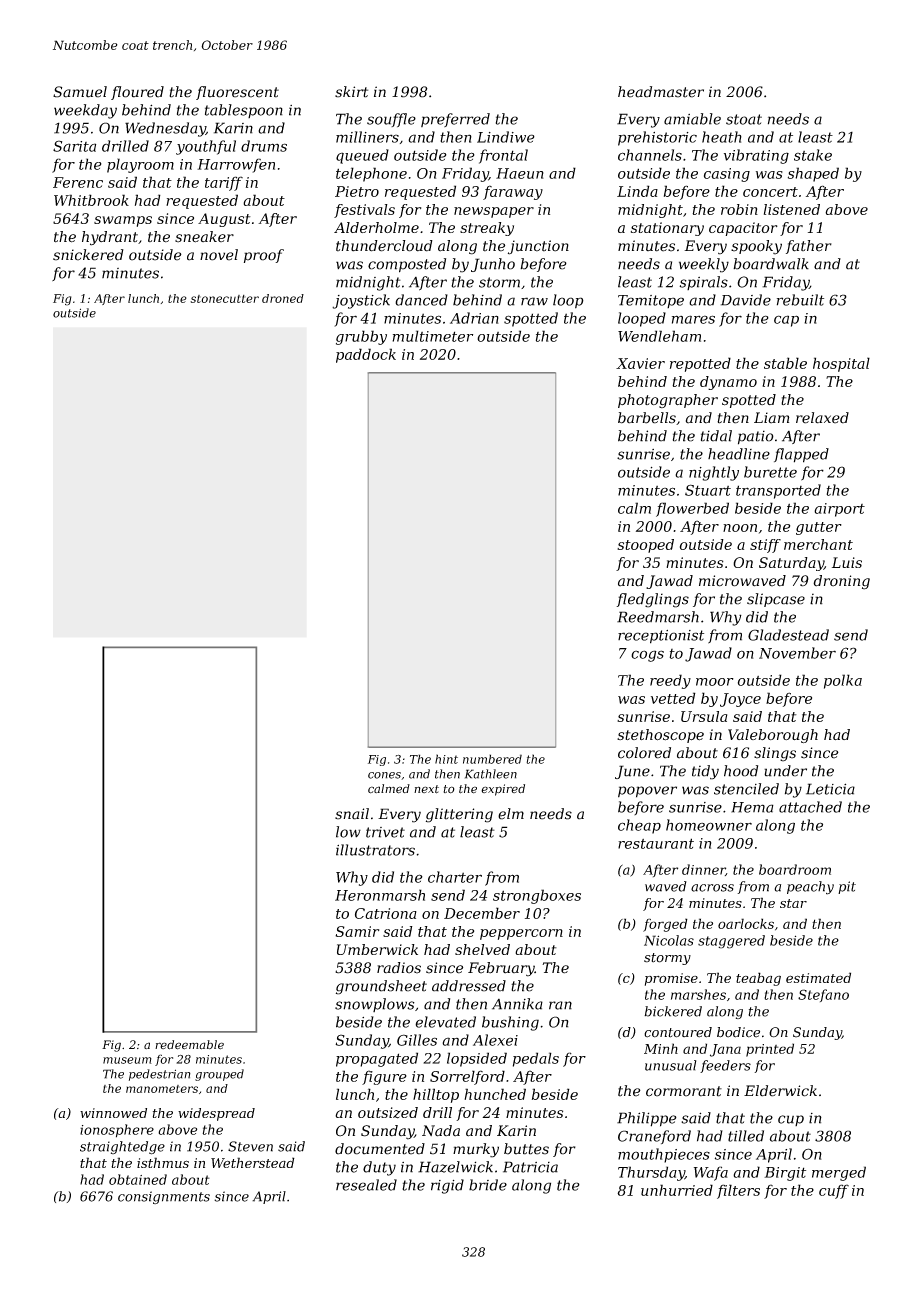  I want to click on murky, so click(476, 1150).
